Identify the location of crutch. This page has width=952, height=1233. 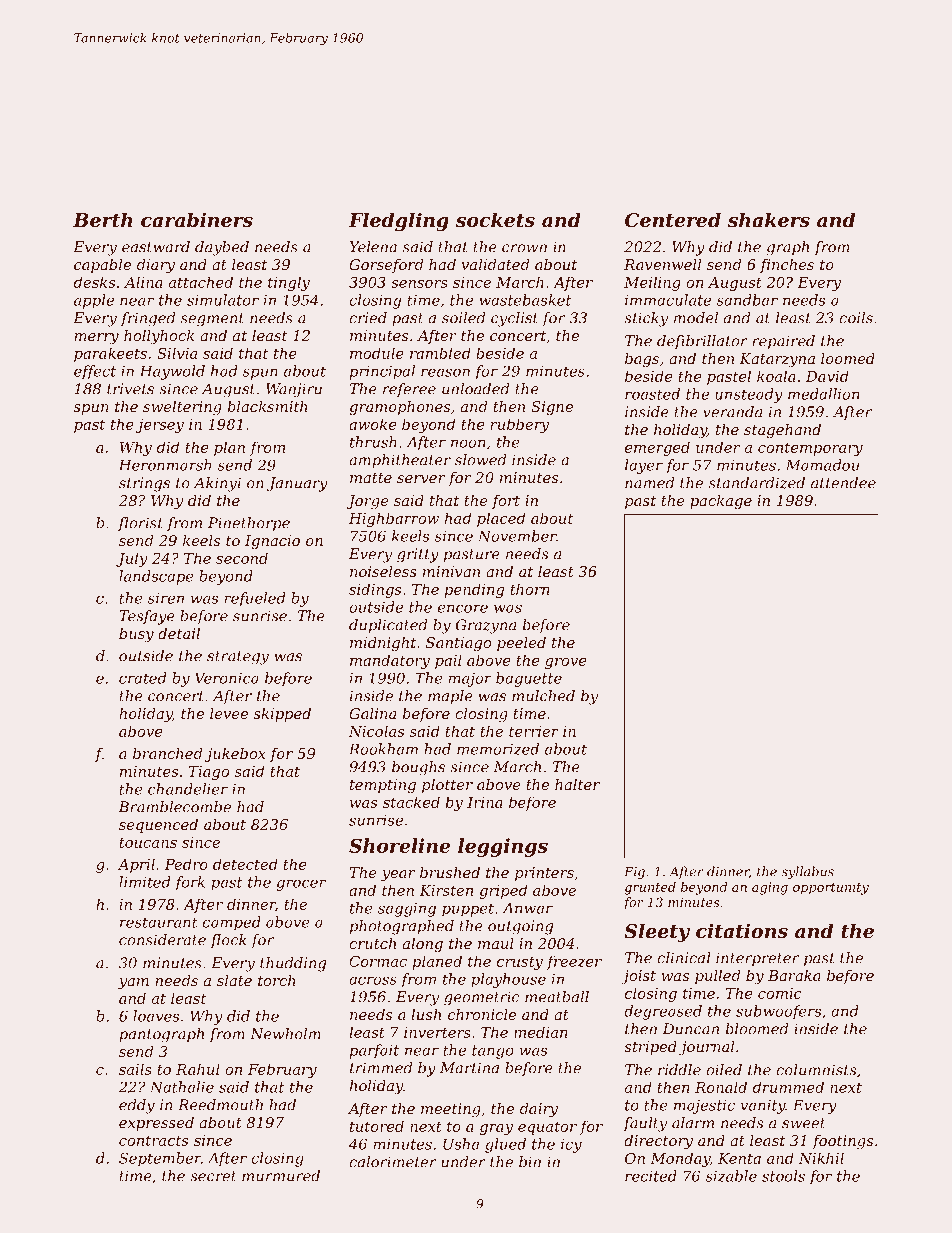
(372, 943).
